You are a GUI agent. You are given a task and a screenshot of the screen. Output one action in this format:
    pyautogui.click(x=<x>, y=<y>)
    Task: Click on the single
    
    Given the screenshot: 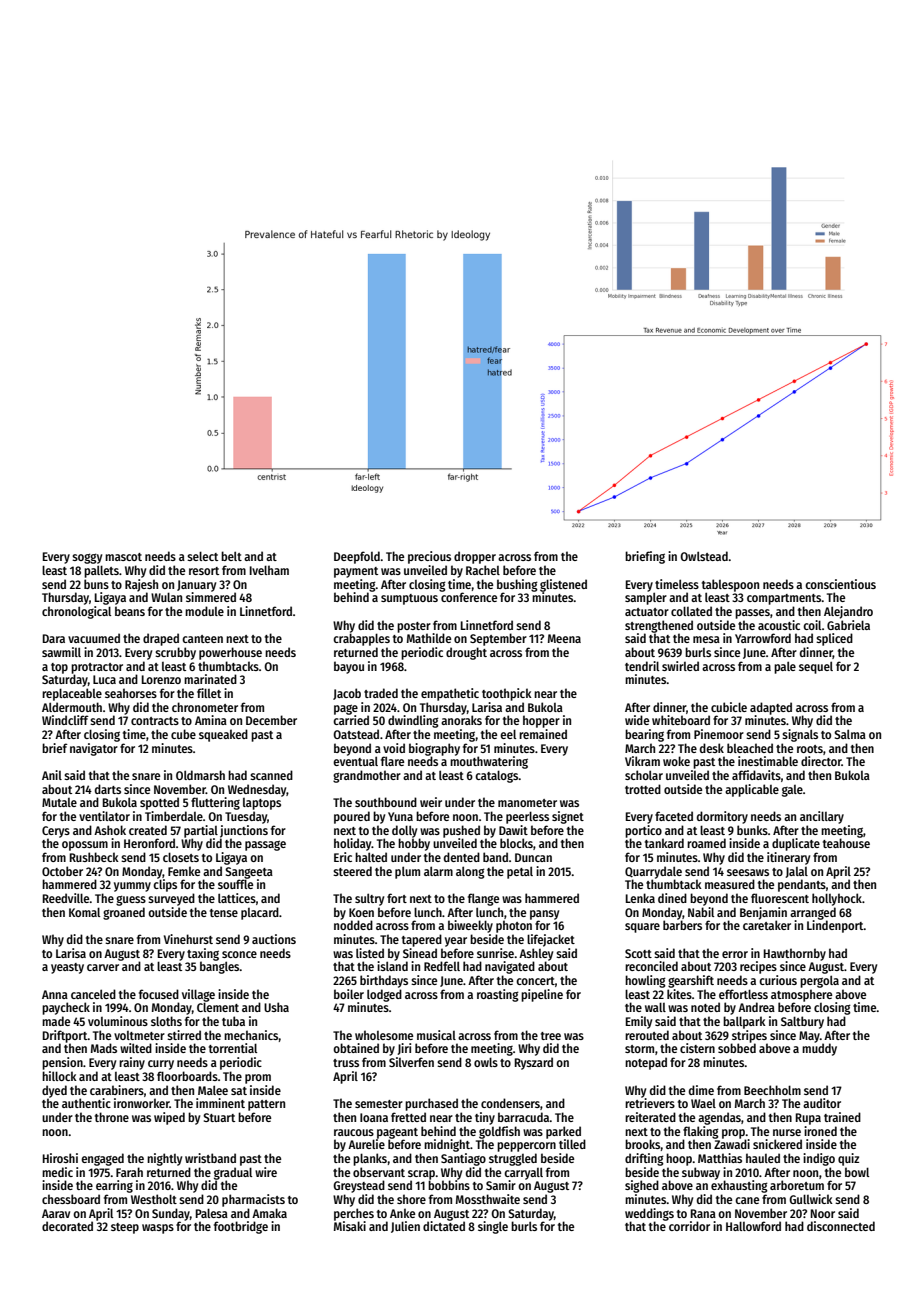 What is the action you would take?
    pyautogui.click(x=493, y=1227)
